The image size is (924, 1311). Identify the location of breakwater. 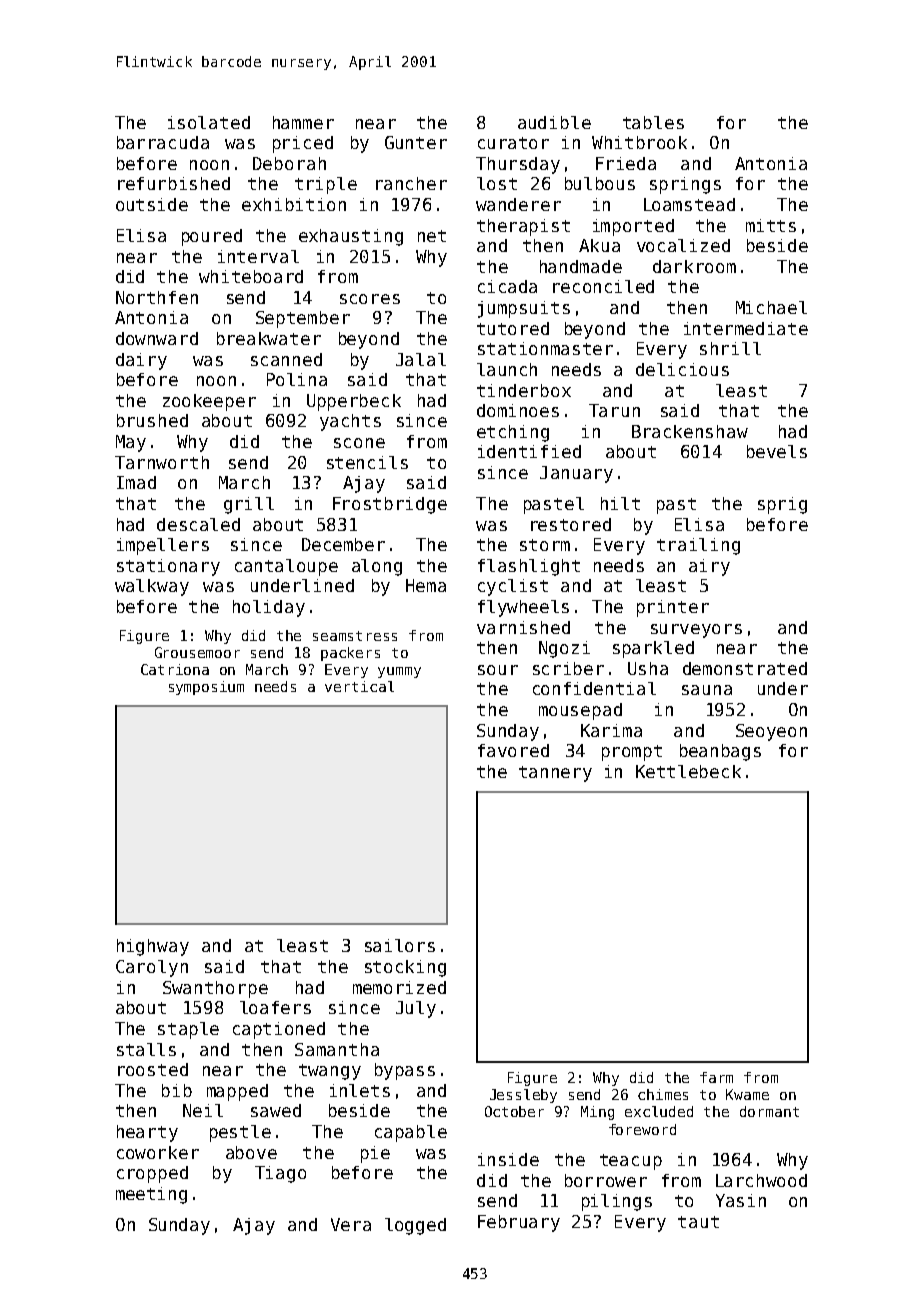
(269, 338).
